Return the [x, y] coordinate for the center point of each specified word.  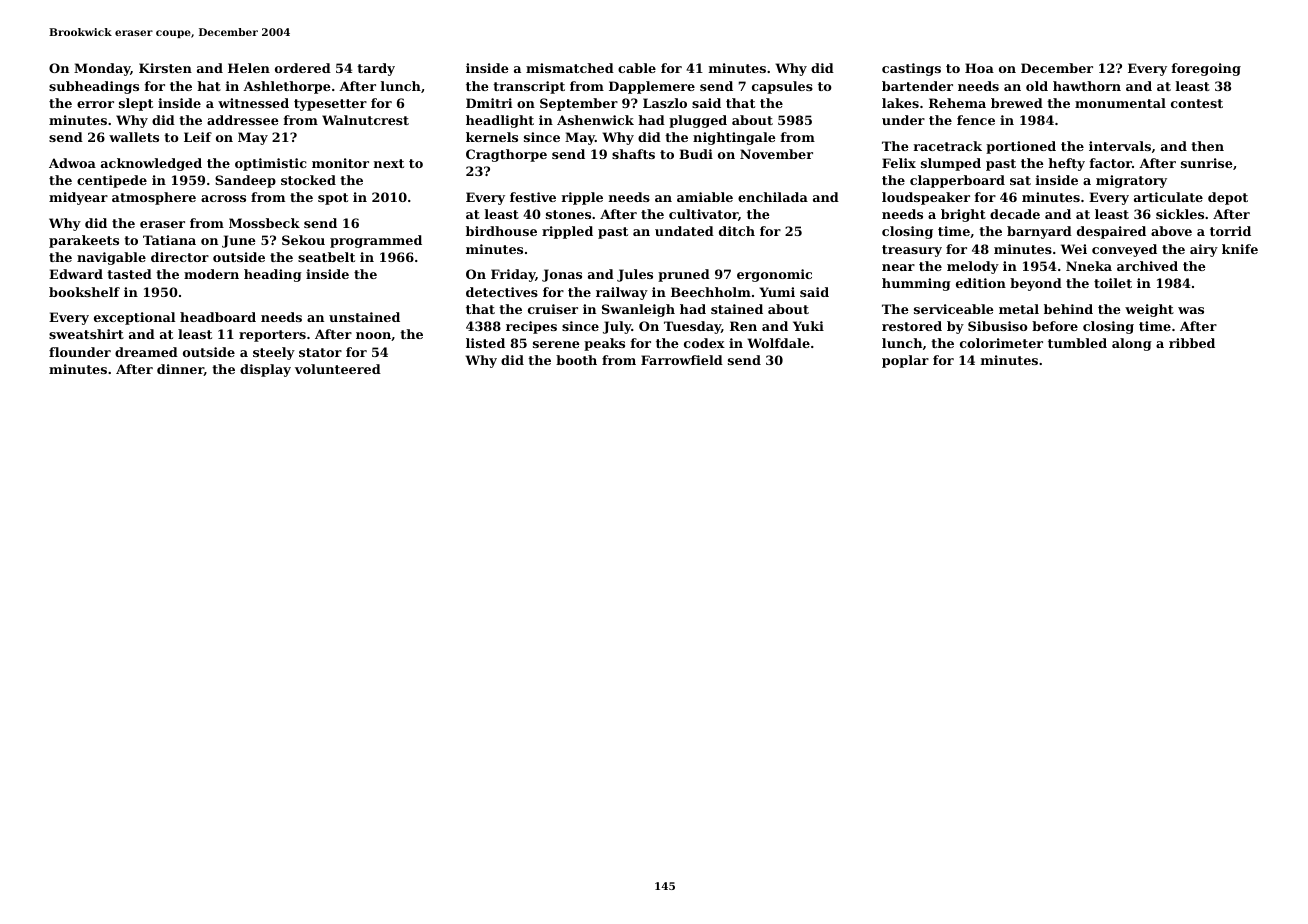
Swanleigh [638, 310]
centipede [112, 181]
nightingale [734, 138]
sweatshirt [86, 334]
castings [911, 69]
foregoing [1206, 69]
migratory [1131, 181]
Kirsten [165, 68]
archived [1147, 266]
